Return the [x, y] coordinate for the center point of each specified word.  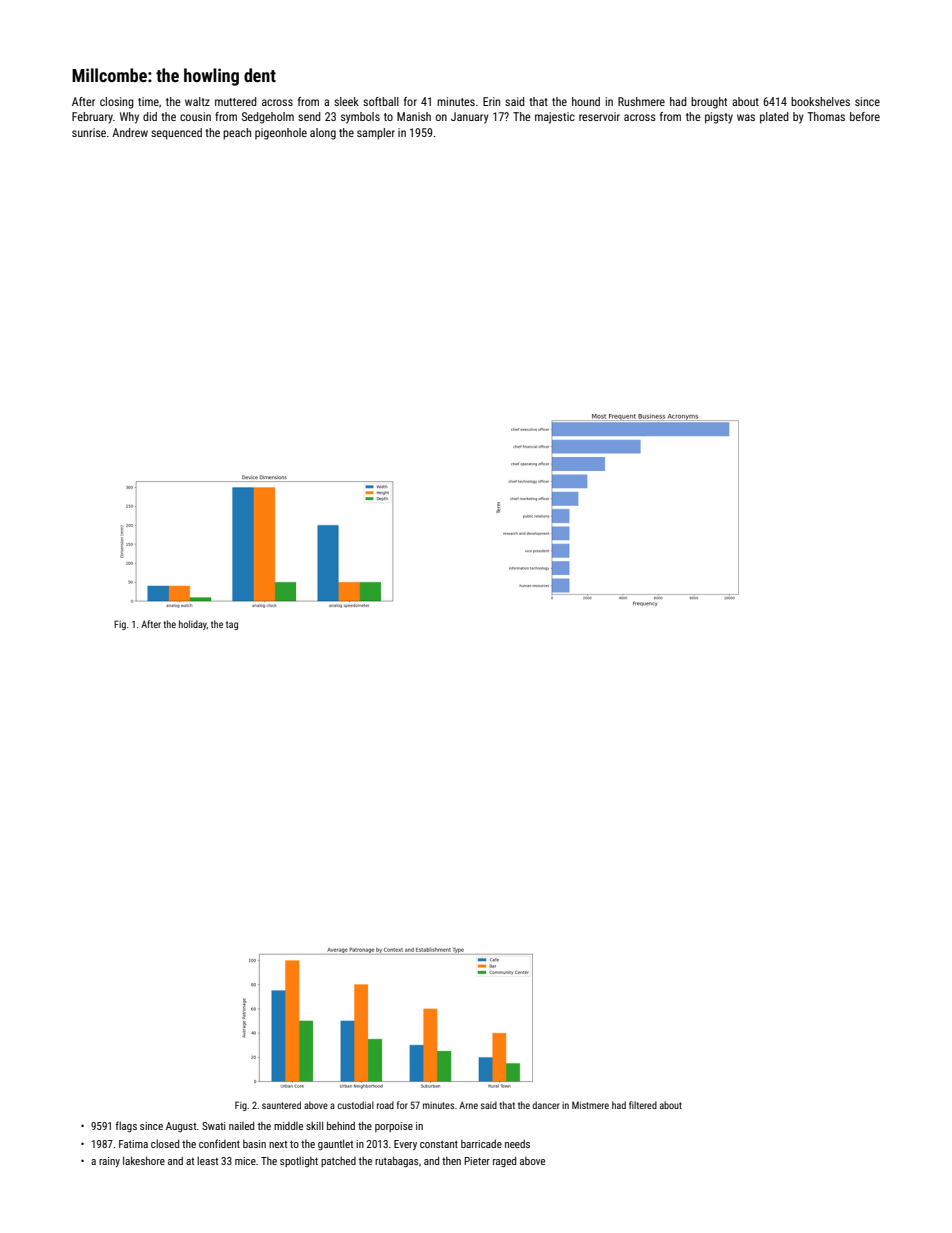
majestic [555, 118]
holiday [193, 625]
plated [774, 118]
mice [245, 1161]
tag [232, 625]
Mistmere [590, 1105]
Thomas [826, 116]
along [323, 134]
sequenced [176, 134]
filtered [643, 1105]
